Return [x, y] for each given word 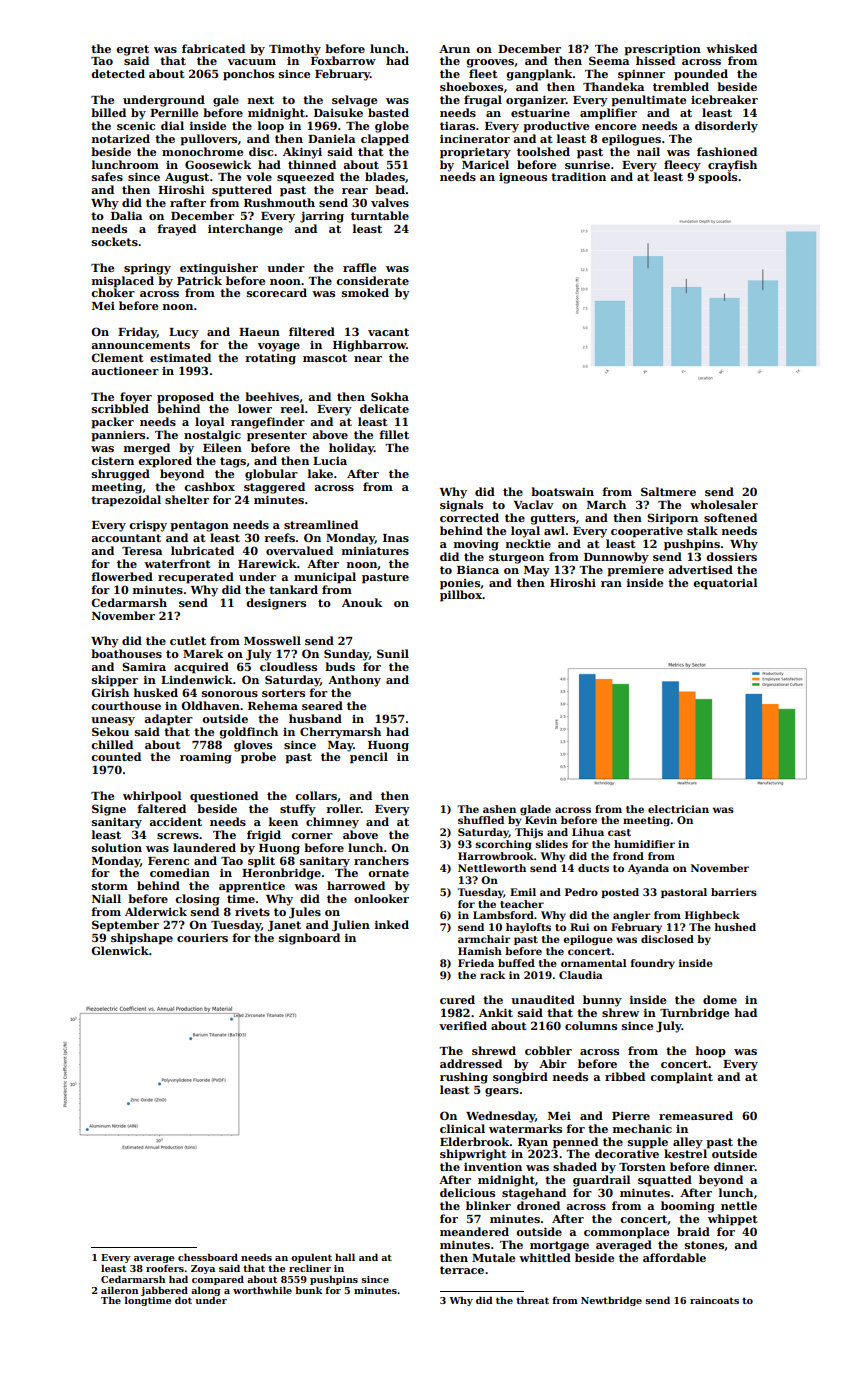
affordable [674, 1257]
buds [340, 666]
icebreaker [724, 99]
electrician [678, 809]
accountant [126, 538]
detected [118, 73]
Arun [454, 49]
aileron [119, 1290]
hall [345, 1257]
